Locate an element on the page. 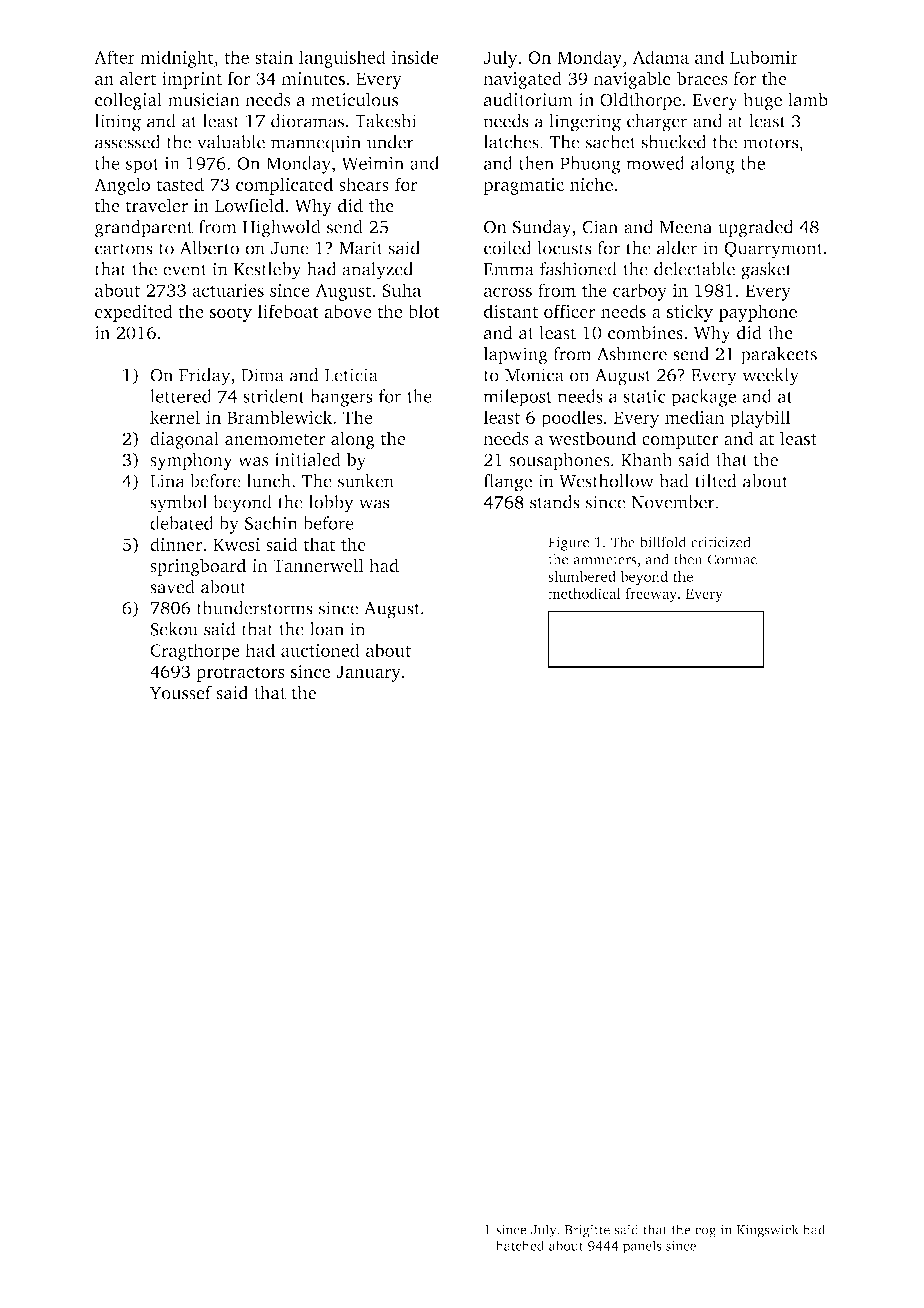  Leticia is located at coordinates (351, 375).
